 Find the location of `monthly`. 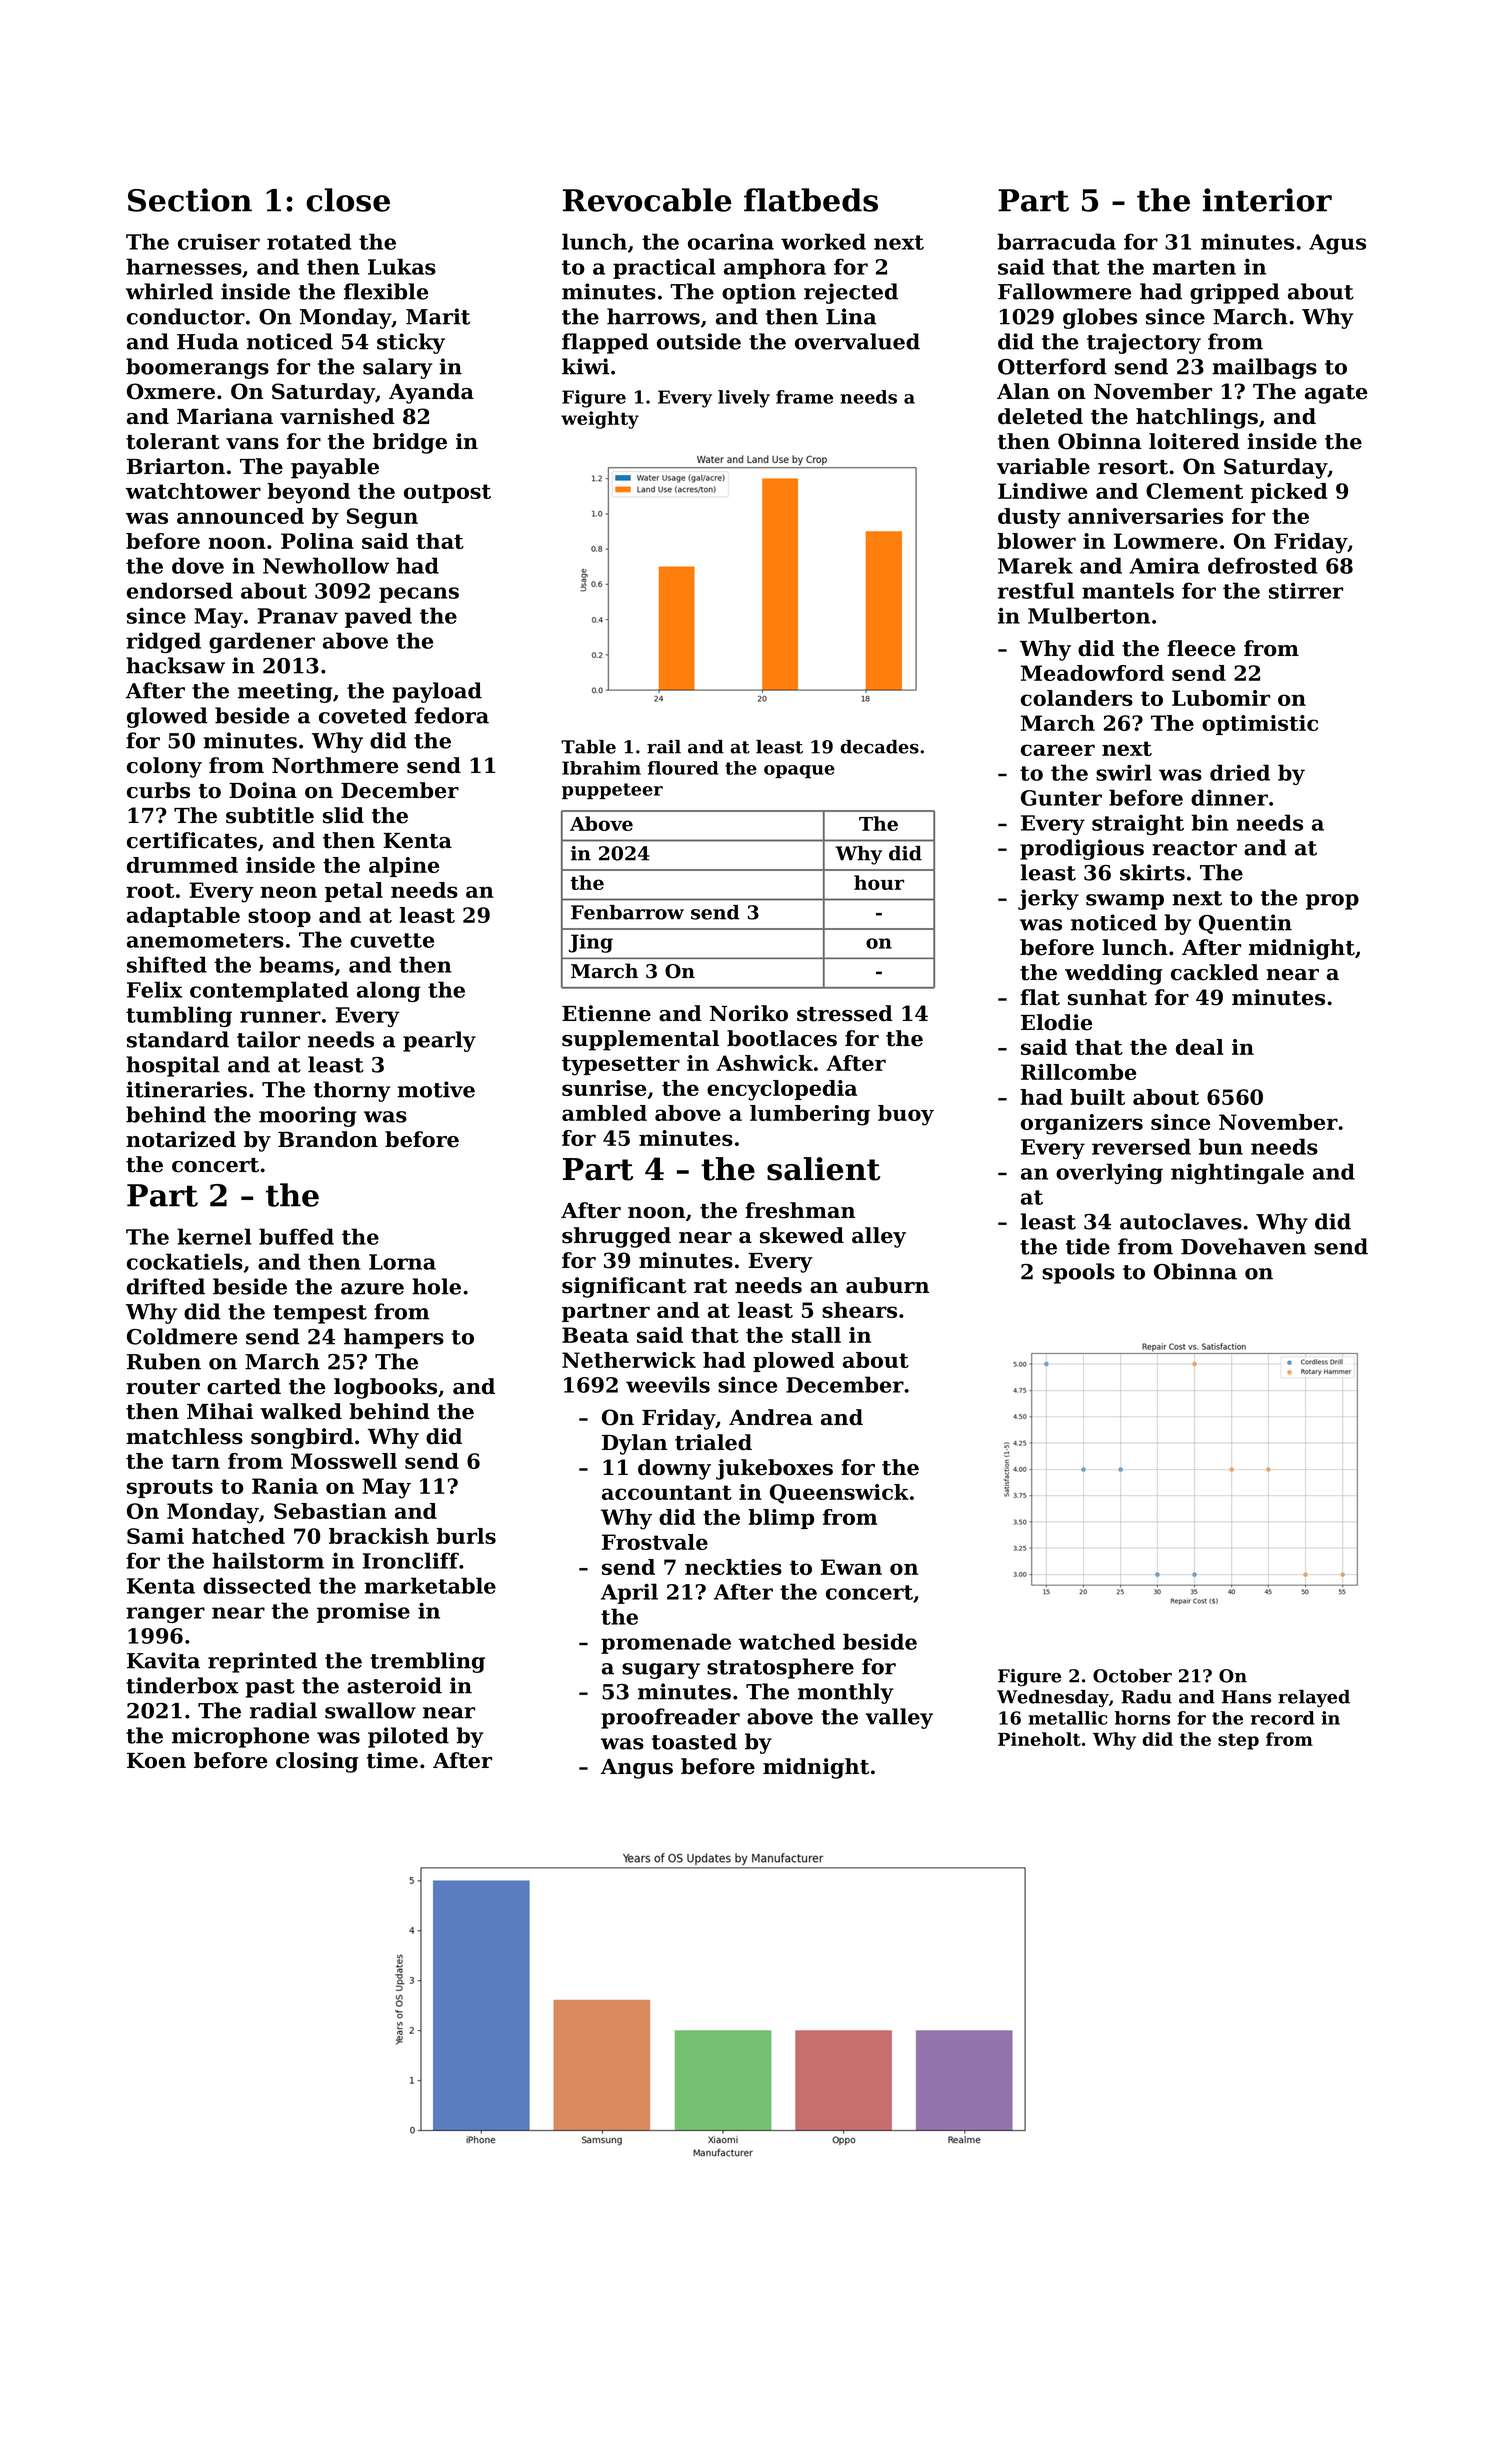

monthly is located at coordinates (845, 1693).
